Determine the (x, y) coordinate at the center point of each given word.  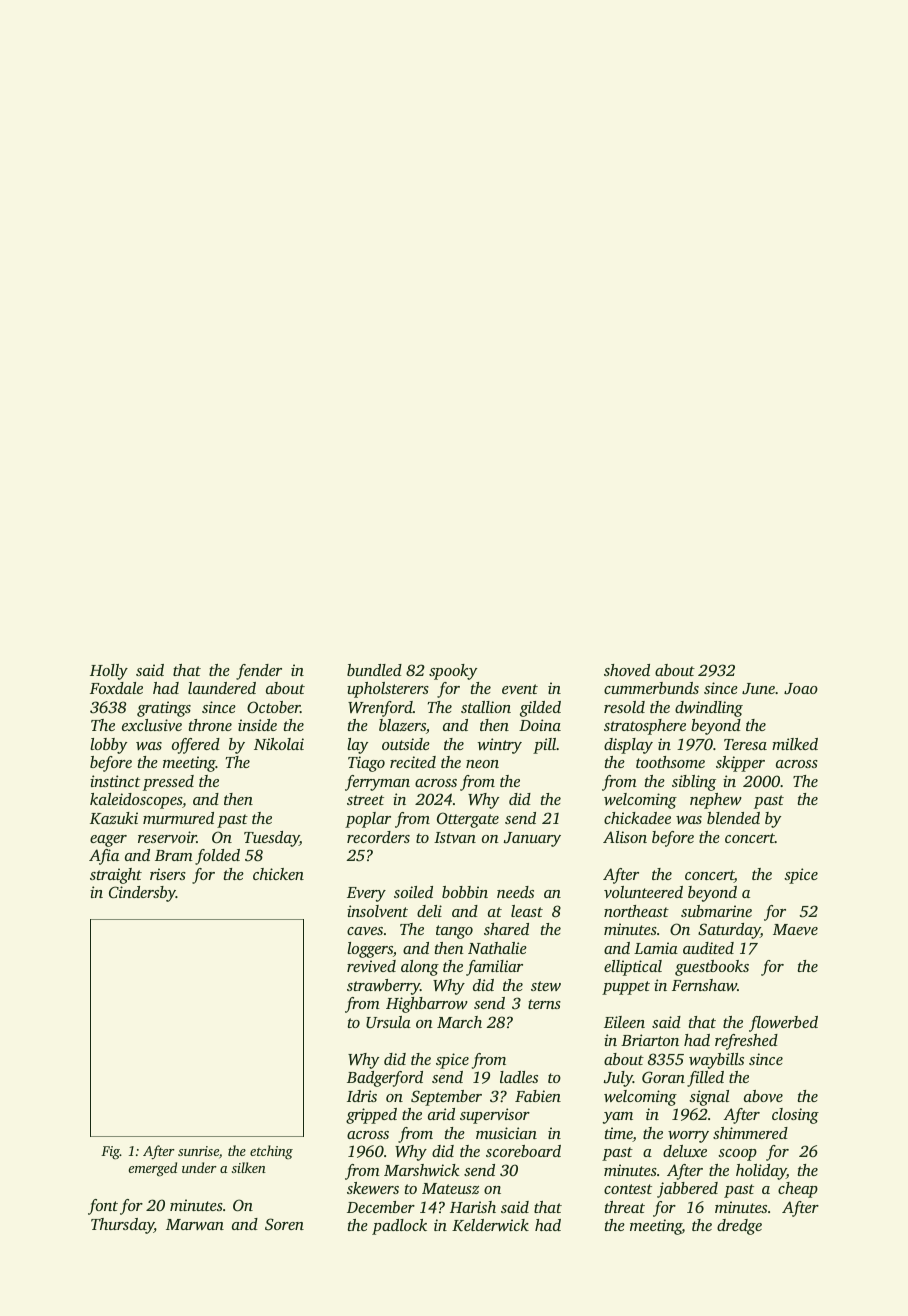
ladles (519, 1077)
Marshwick (422, 1170)
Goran (663, 1077)
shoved (627, 670)
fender (259, 672)
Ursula (388, 1022)
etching (271, 1152)
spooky (453, 672)
